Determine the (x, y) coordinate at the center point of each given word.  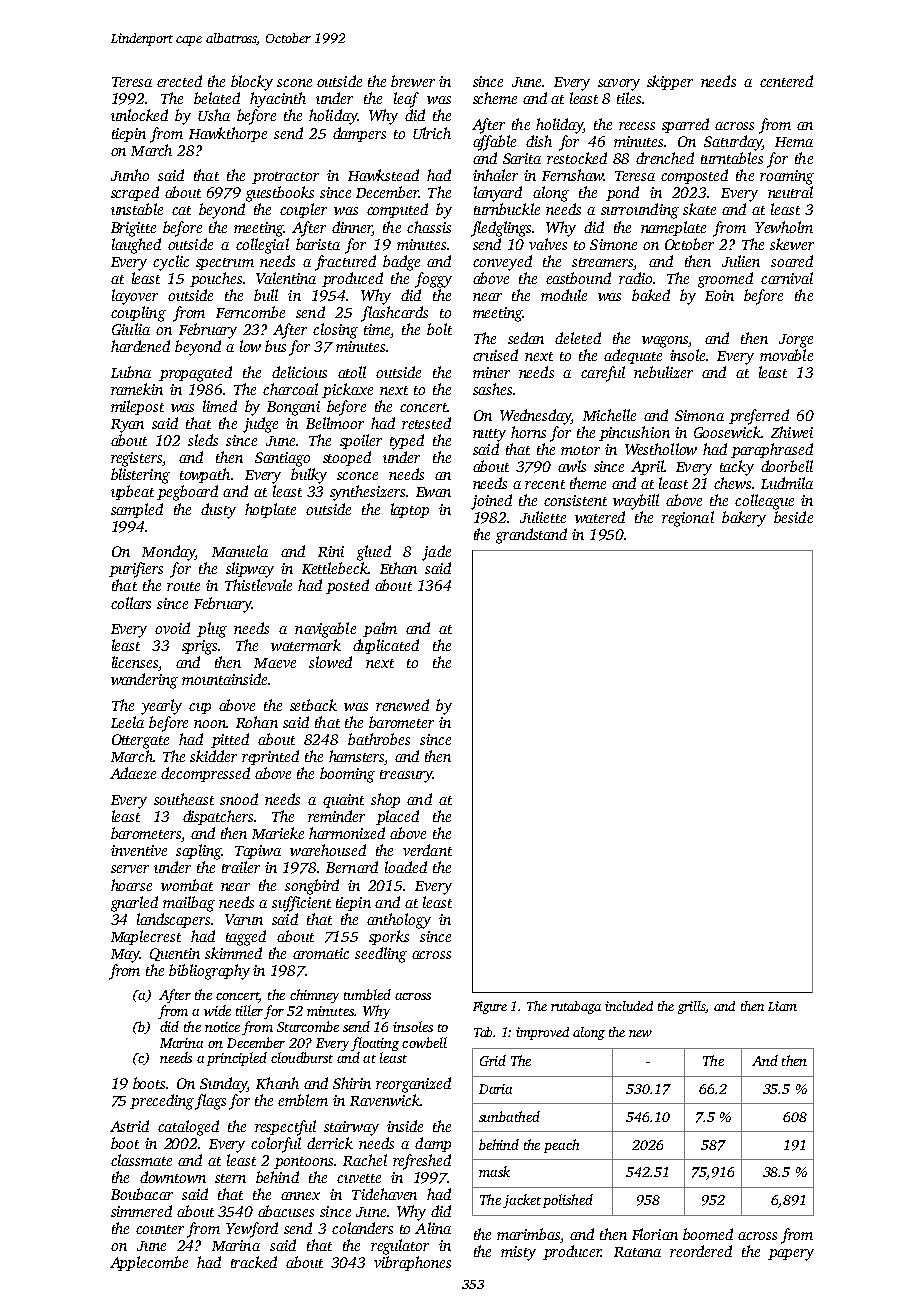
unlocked (139, 115)
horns (528, 432)
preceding (162, 1102)
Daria (495, 1089)
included (629, 1006)
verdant (427, 850)
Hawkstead (383, 175)
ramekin (137, 389)
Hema (794, 142)
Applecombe (149, 1263)
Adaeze (133, 773)
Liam (782, 1006)
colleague (764, 502)
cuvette (359, 1178)
